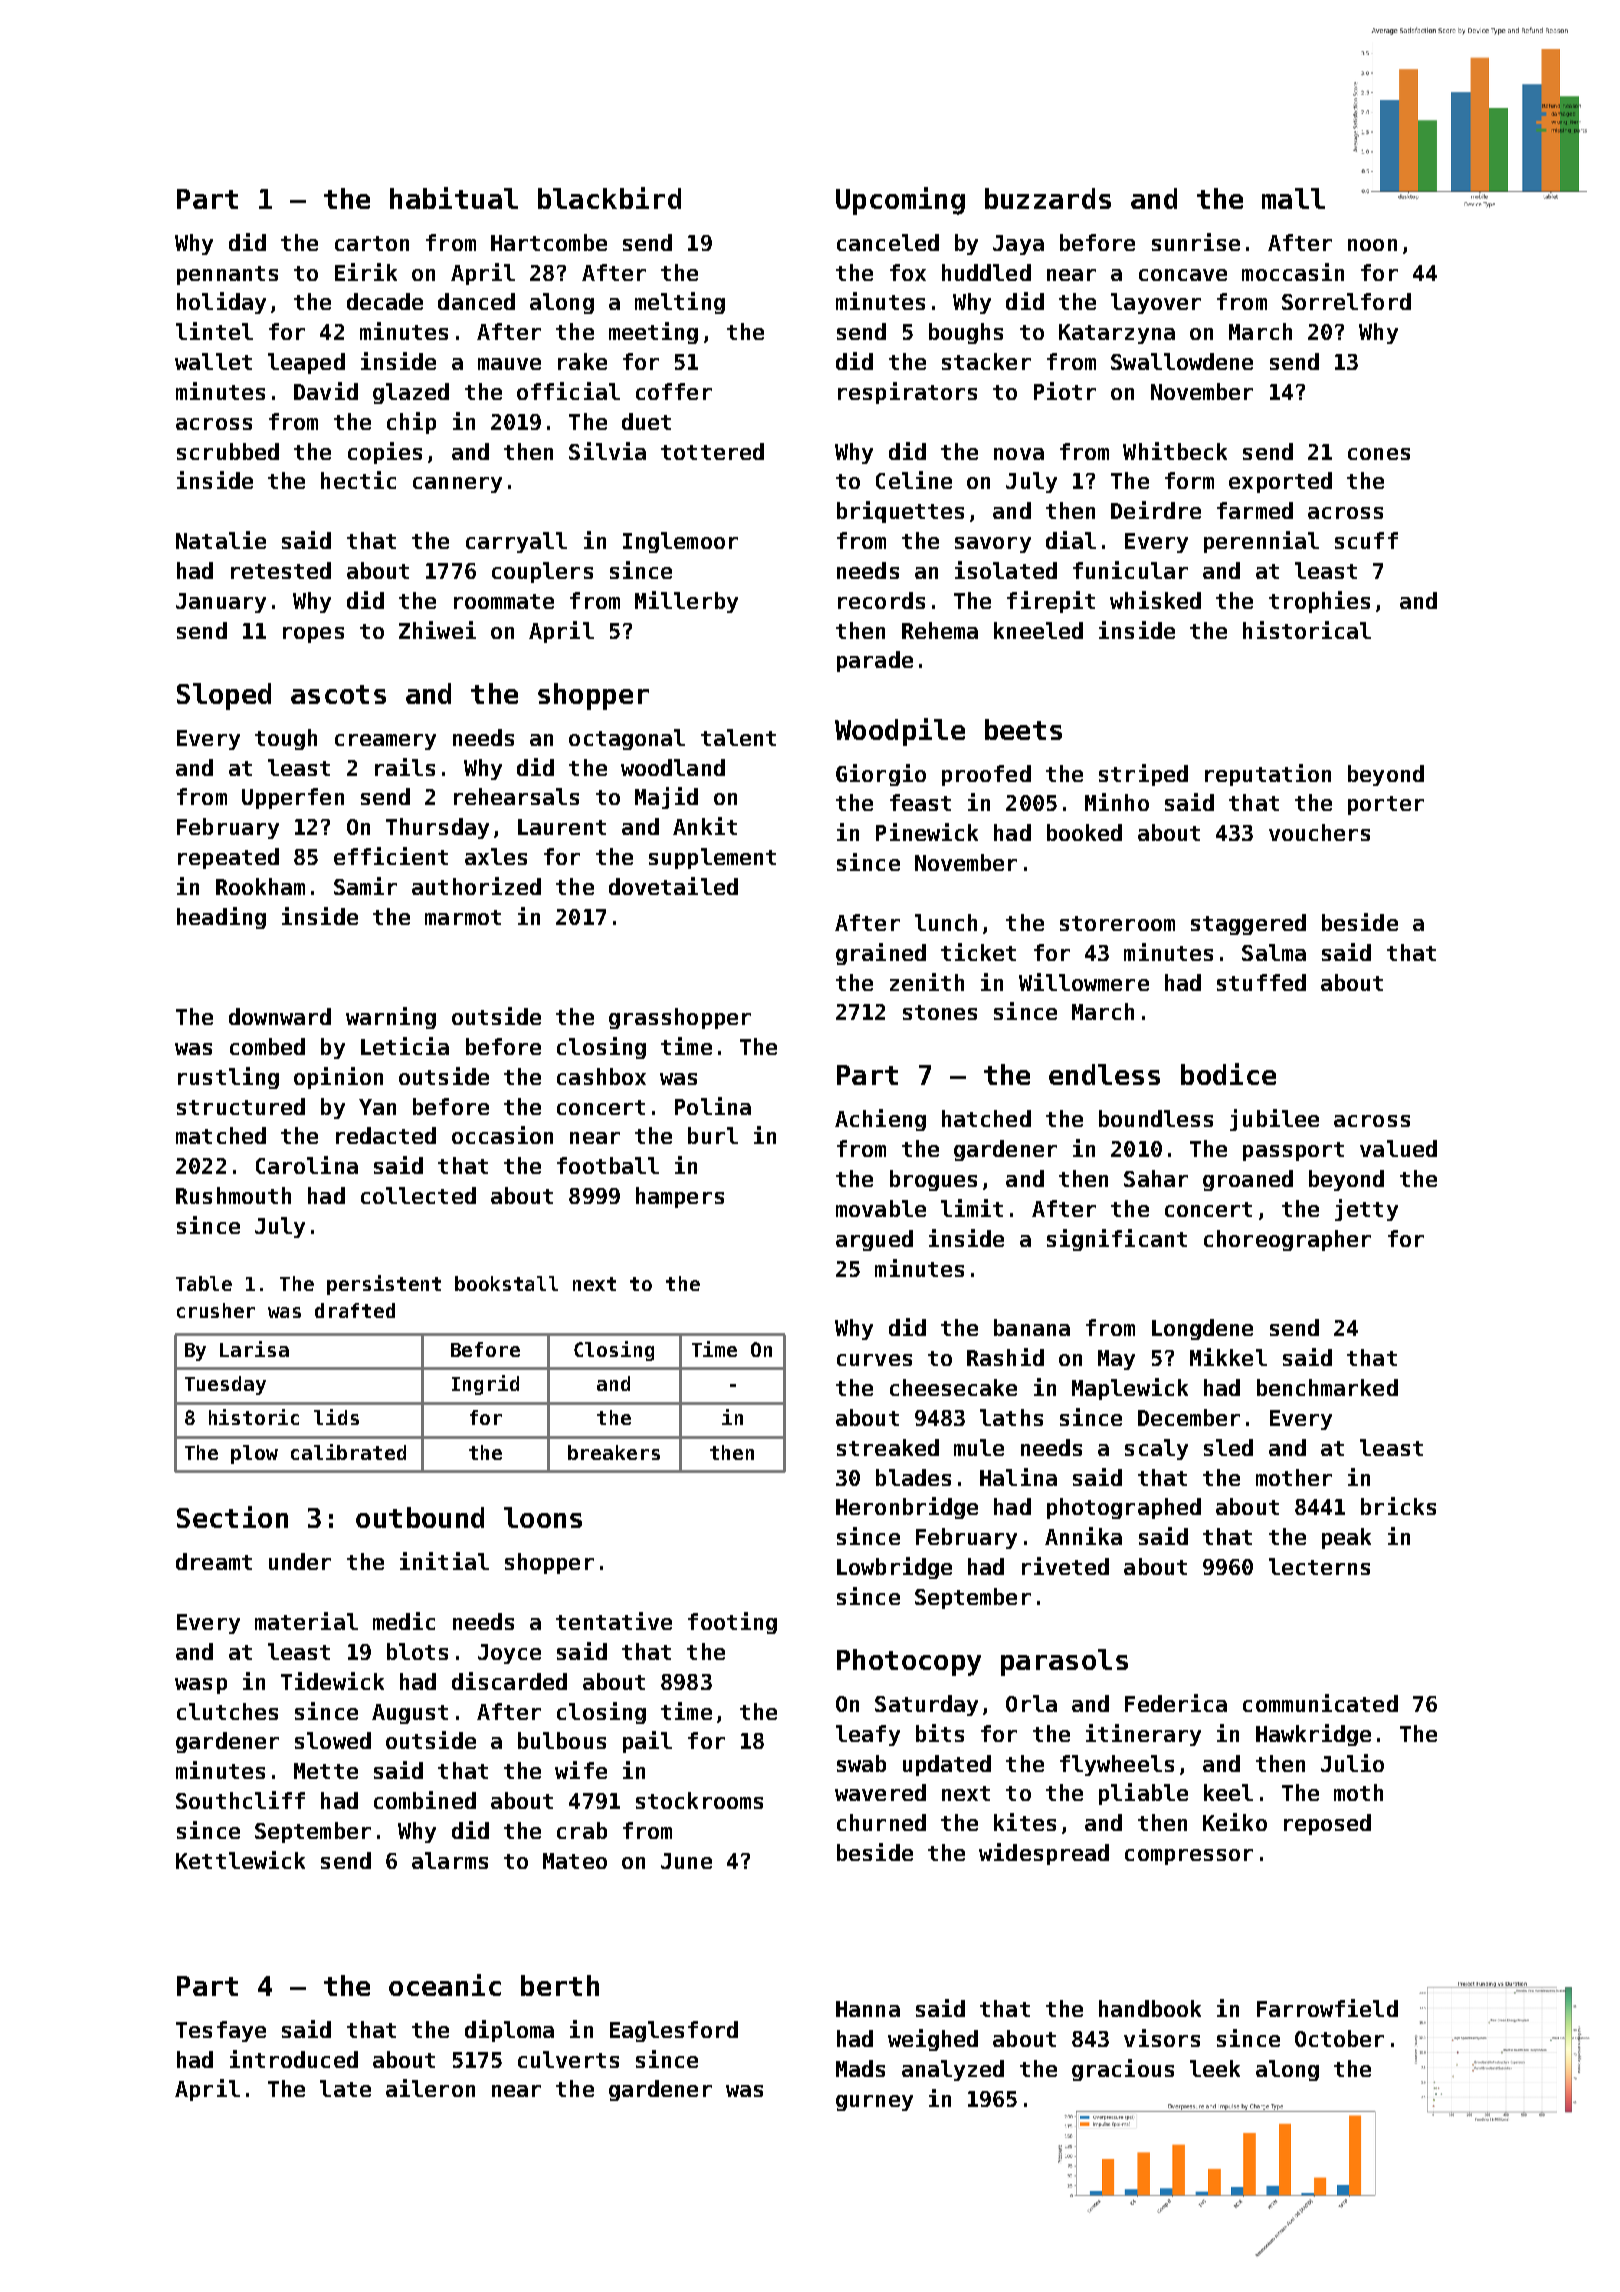 The image size is (1620, 2292). What do you see at coordinates (228, 451) in the document?
I see `scrubbed` at bounding box center [228, 451].
